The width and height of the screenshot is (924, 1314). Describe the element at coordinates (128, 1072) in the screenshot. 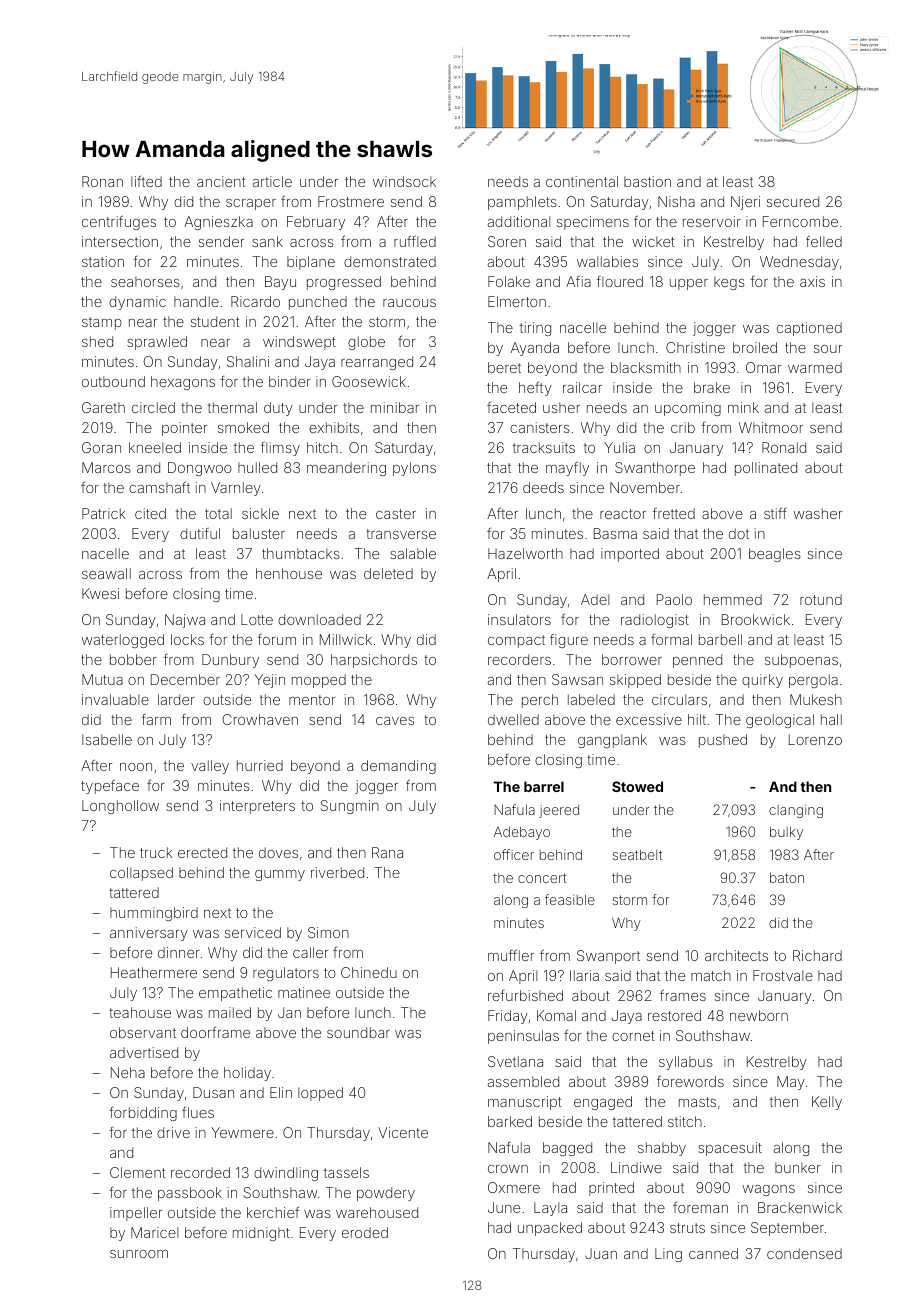

I see `Neha` at that location.
